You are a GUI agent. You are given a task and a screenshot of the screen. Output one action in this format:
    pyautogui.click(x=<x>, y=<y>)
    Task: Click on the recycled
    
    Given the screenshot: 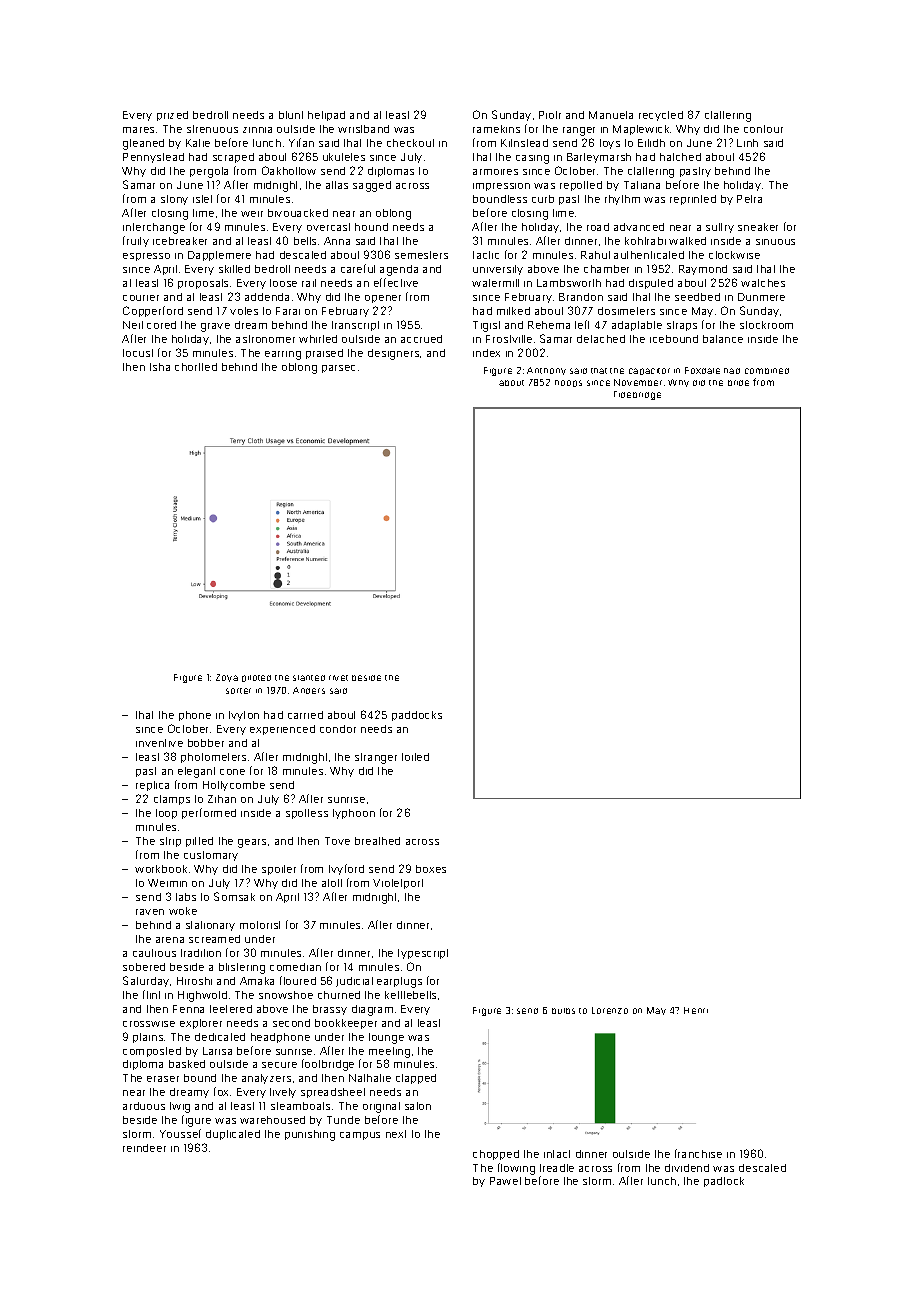 What is the action you would take?
    pyautogui.click(x=661, y=116)
